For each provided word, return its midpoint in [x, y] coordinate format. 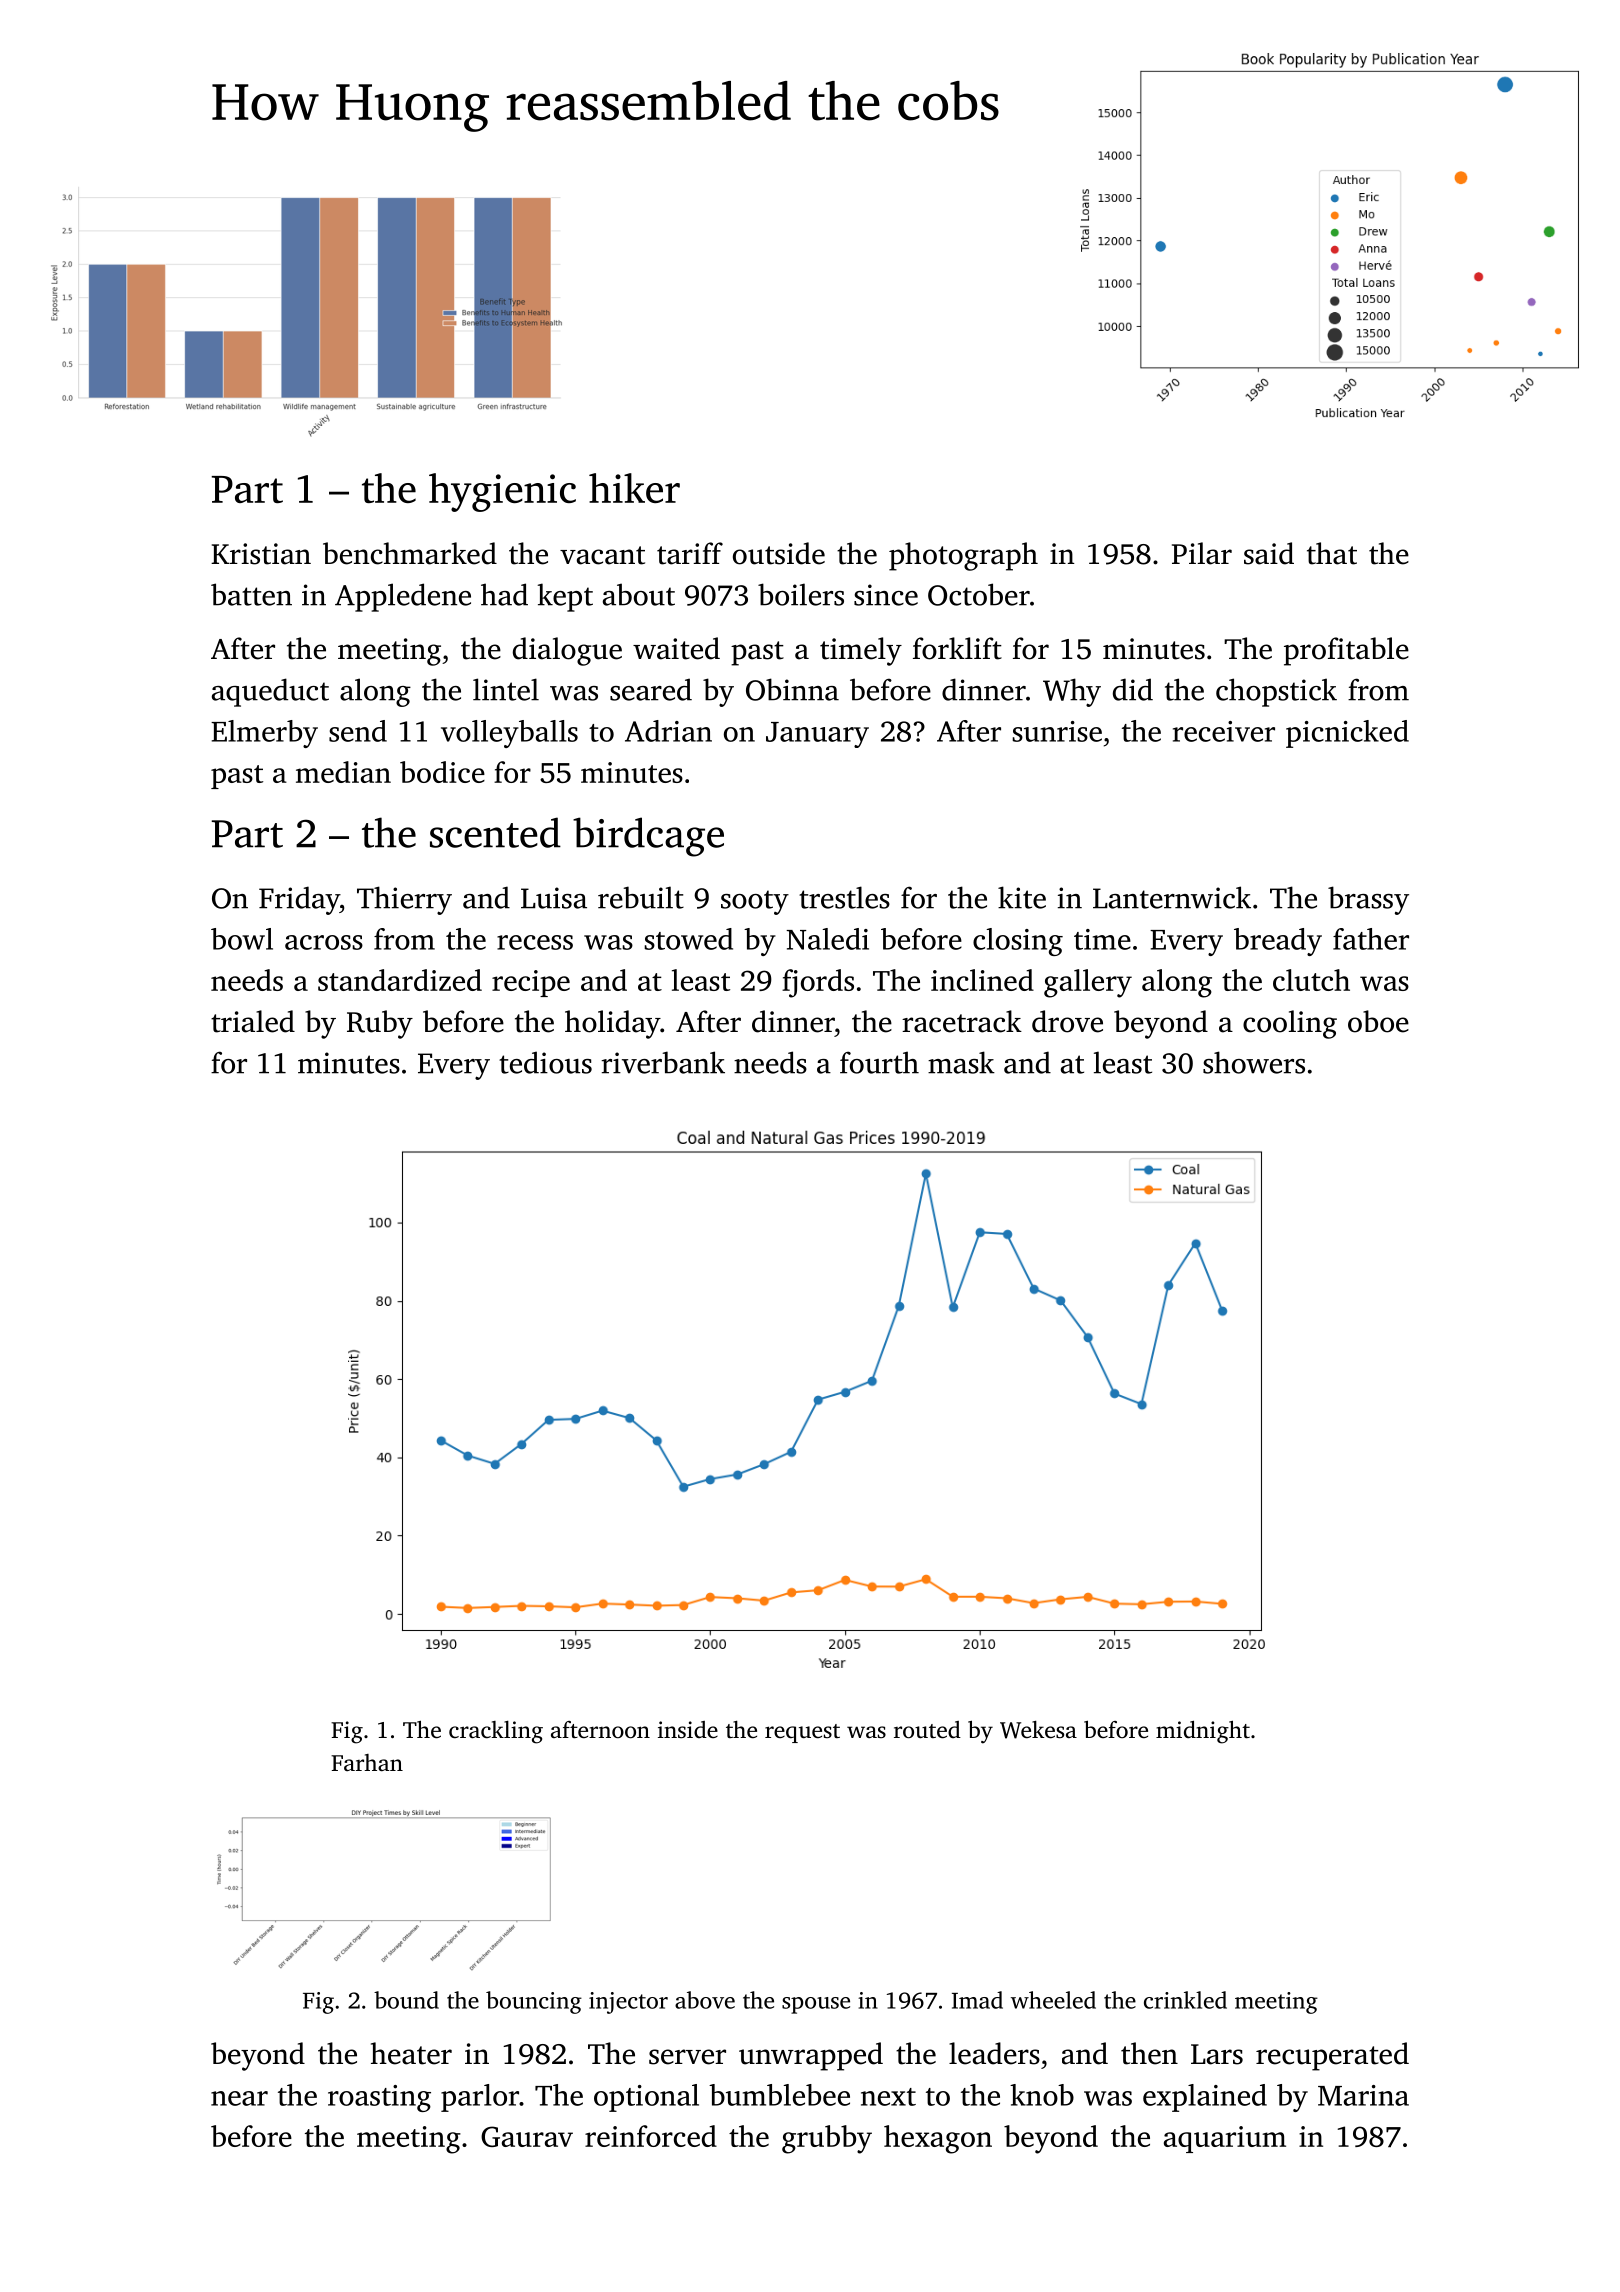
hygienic [502, 492]
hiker [634, 488]
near [239, 2098]
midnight [1203, 1732]
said [1269, 553]
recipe [531, 983]
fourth [879, 1062]
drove [1067, 1021]
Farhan [367, 1762]
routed [927, 1730]
